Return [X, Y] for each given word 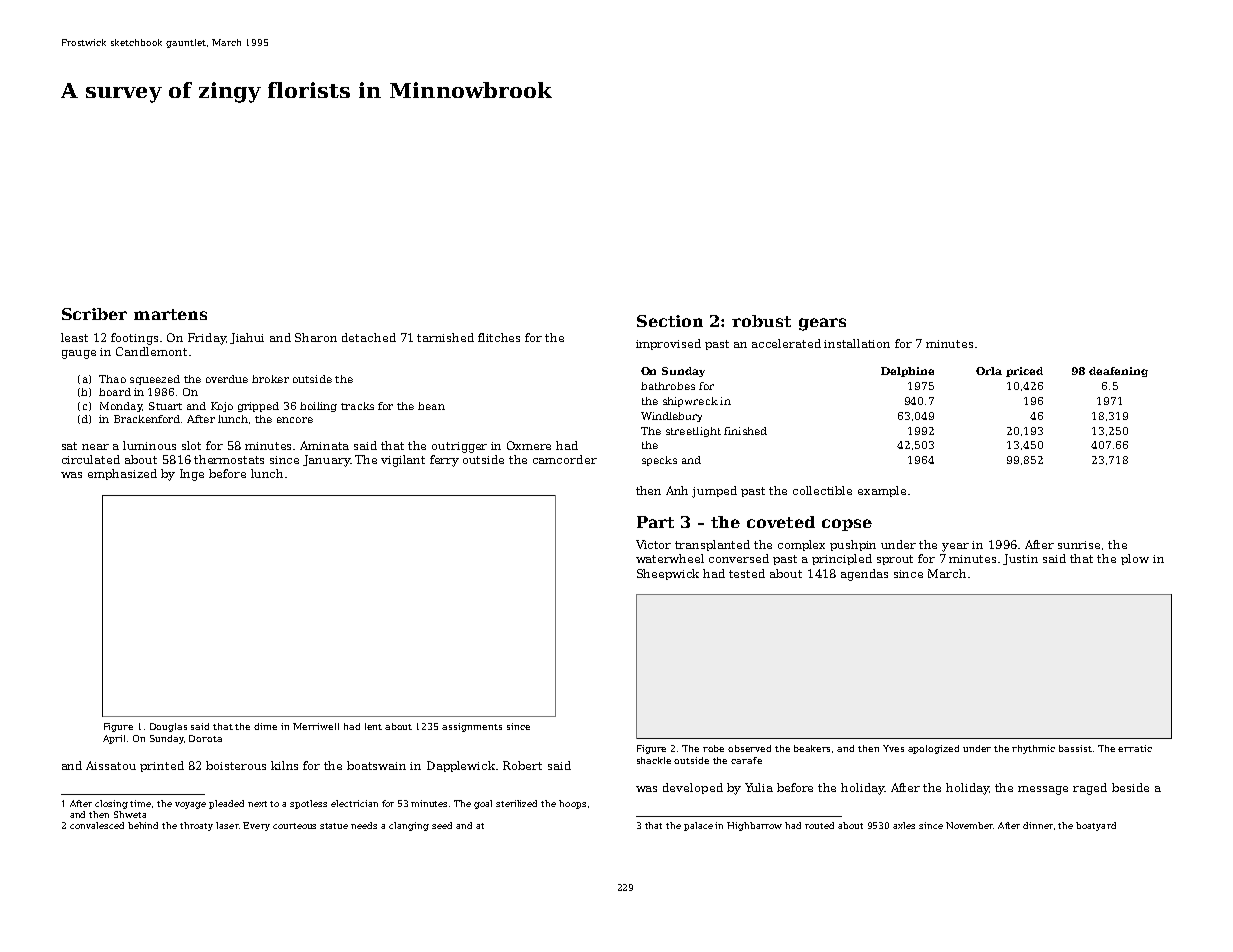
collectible [822, 490]
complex [801, 545]
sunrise [1079, 545]
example [882, 491]
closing [111, 804]
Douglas [168, 727]
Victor [653, 544]
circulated [91, 459]
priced [1024, 372]
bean [431, 406]
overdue [227, 379]
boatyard [1096, 826]
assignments [472, 727]
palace [698, 826]
